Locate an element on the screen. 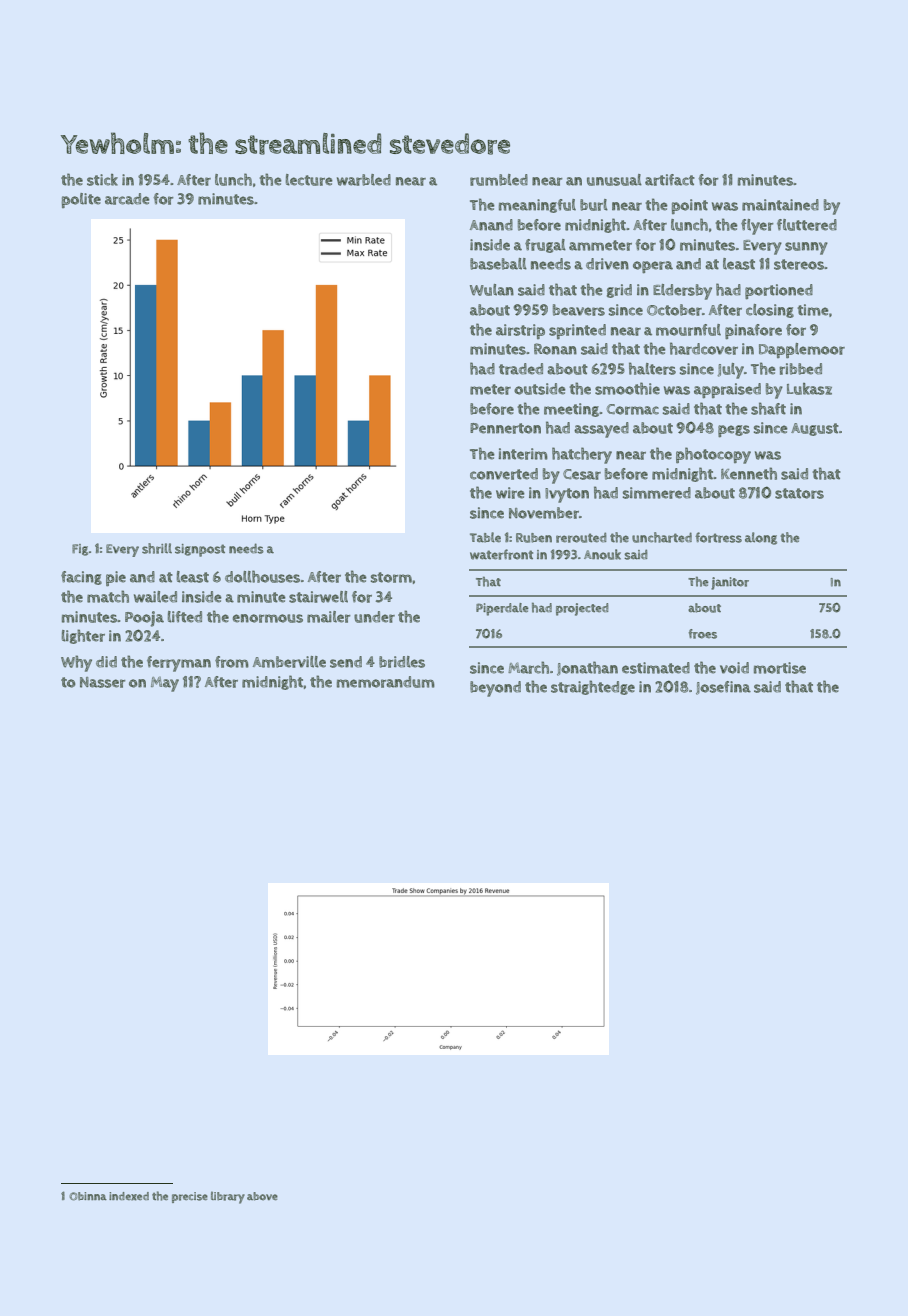 The height and width of the screenshot is (1316, 908). polite is located at coordinates (81, 200).
